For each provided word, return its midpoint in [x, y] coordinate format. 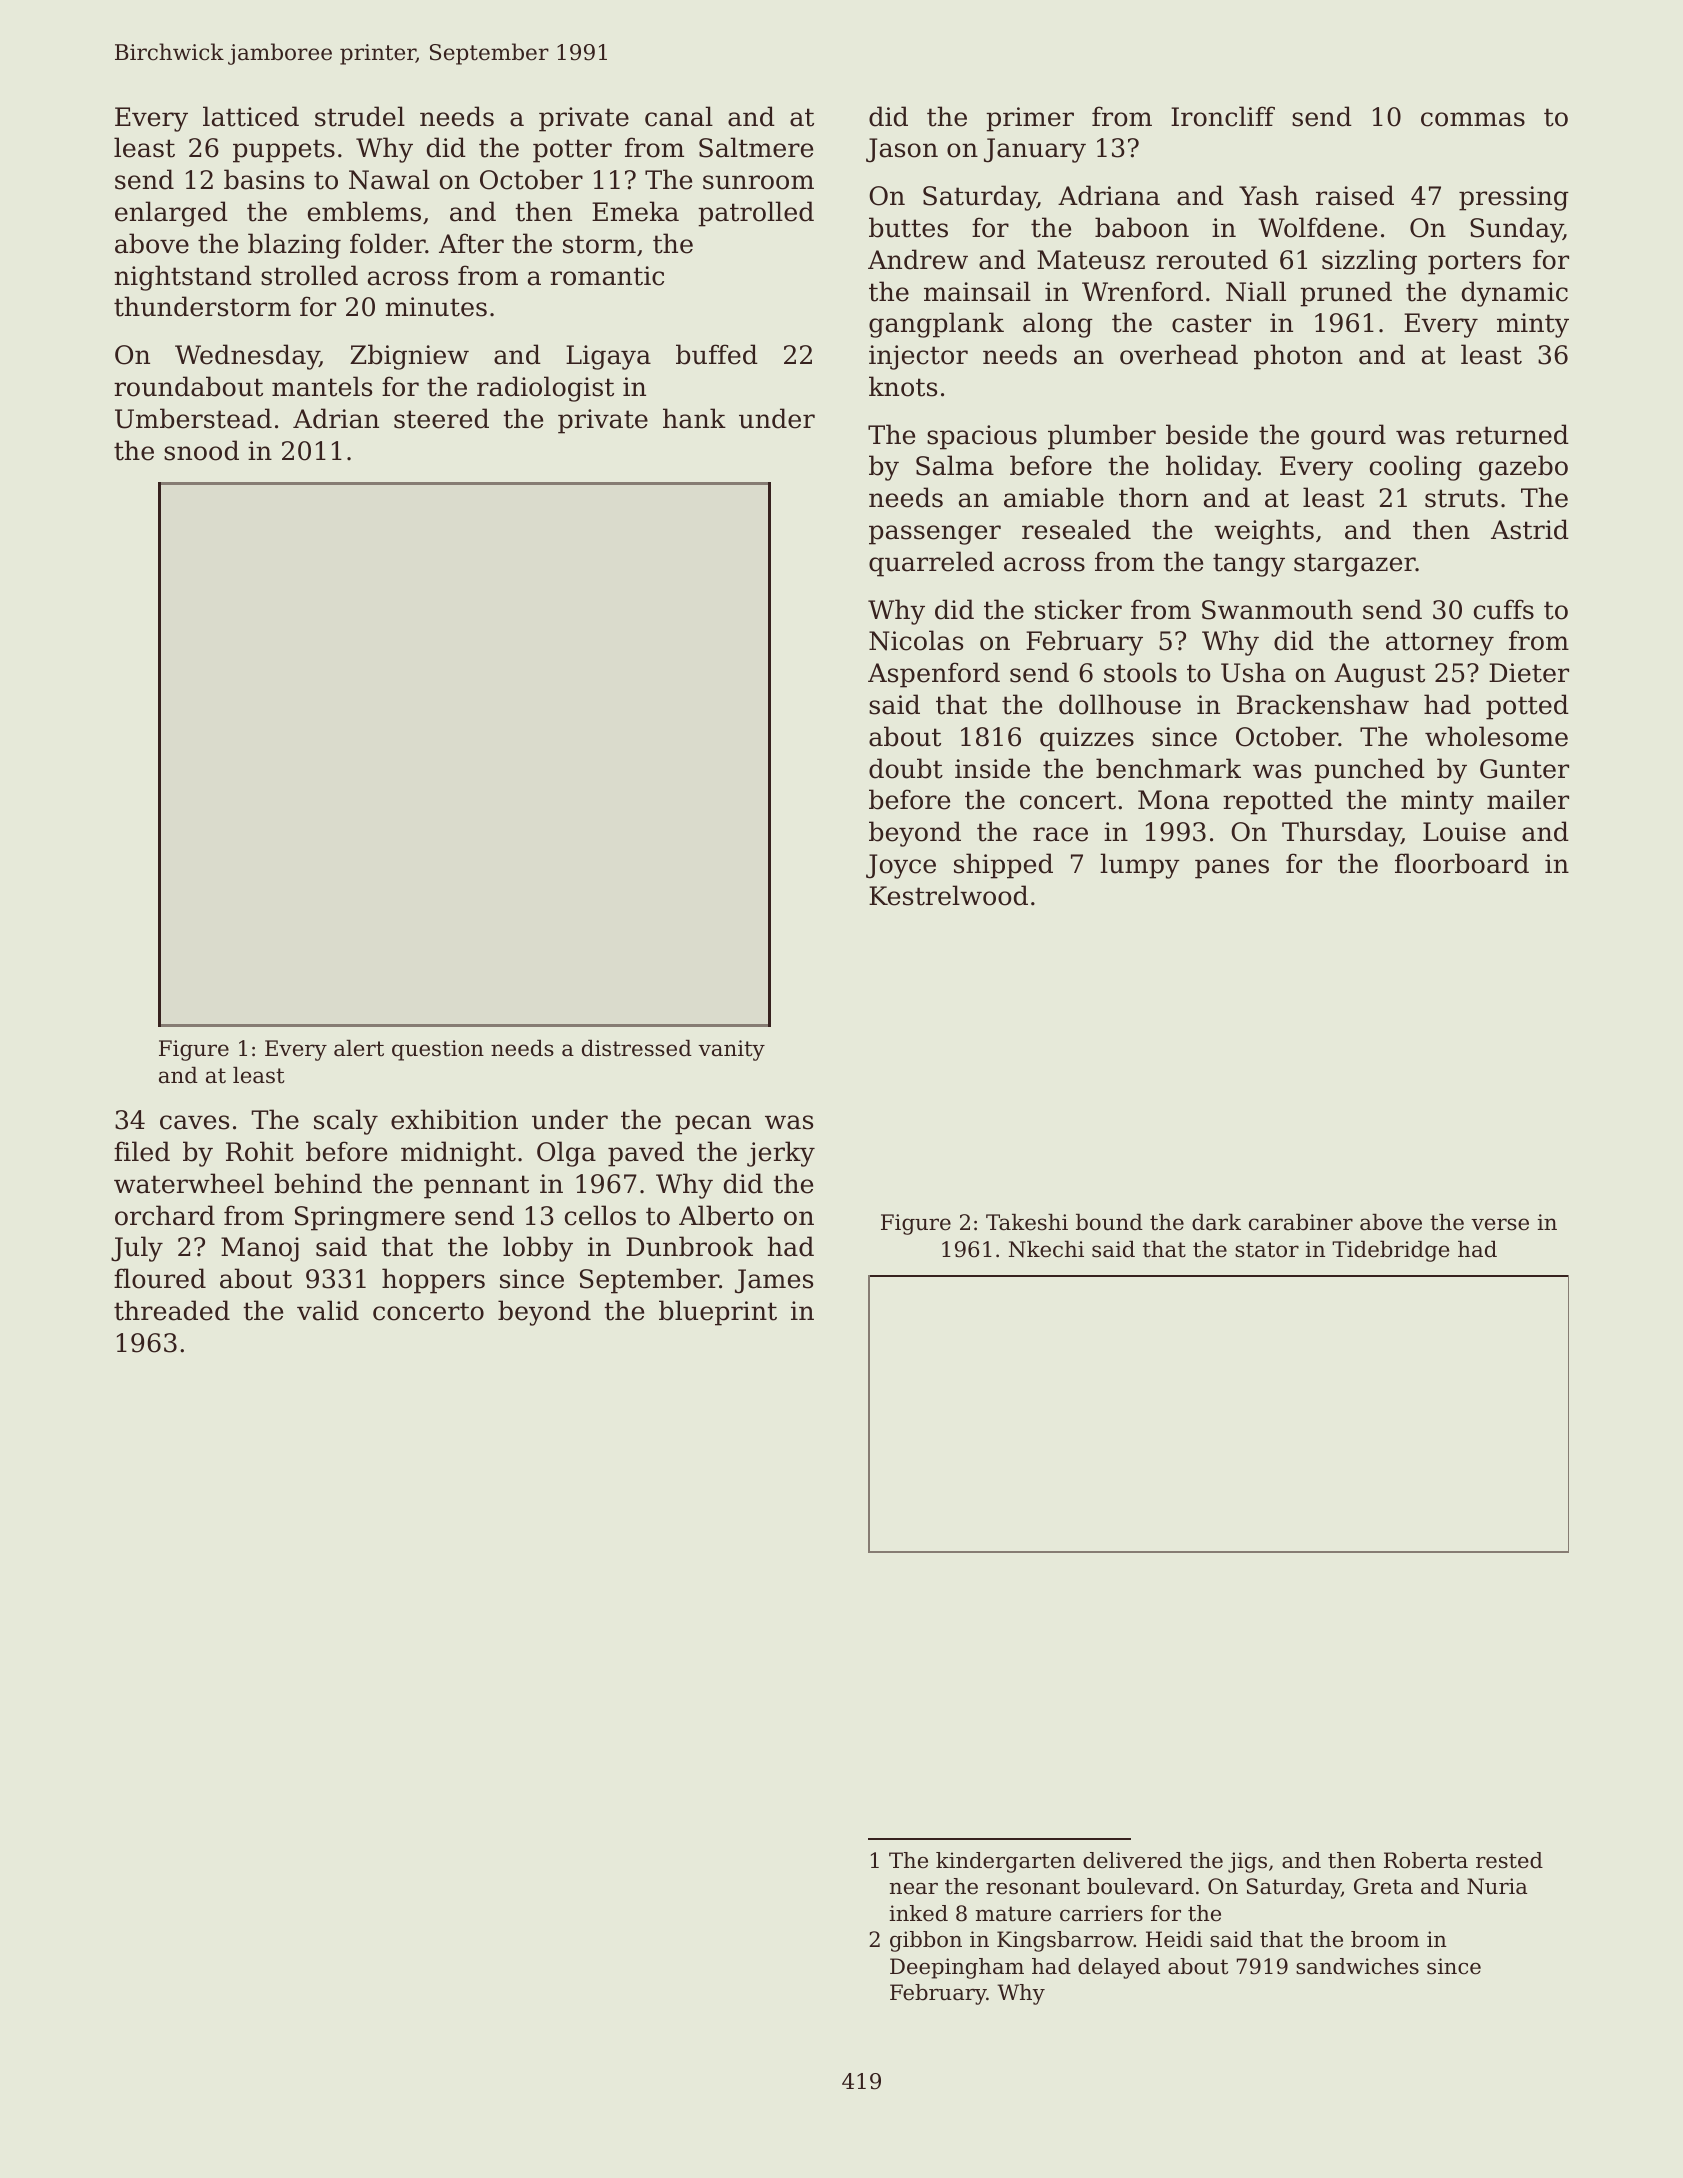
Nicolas [916, 640]
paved [646, 1154]
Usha [1253, 672]
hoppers [433, 1281]
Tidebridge [1390, 1251]
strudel [360, 116]
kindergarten [1006, 1862]
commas [1473, 119]
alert [359, 1048]
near [914, 1889]
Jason [902, 150]
